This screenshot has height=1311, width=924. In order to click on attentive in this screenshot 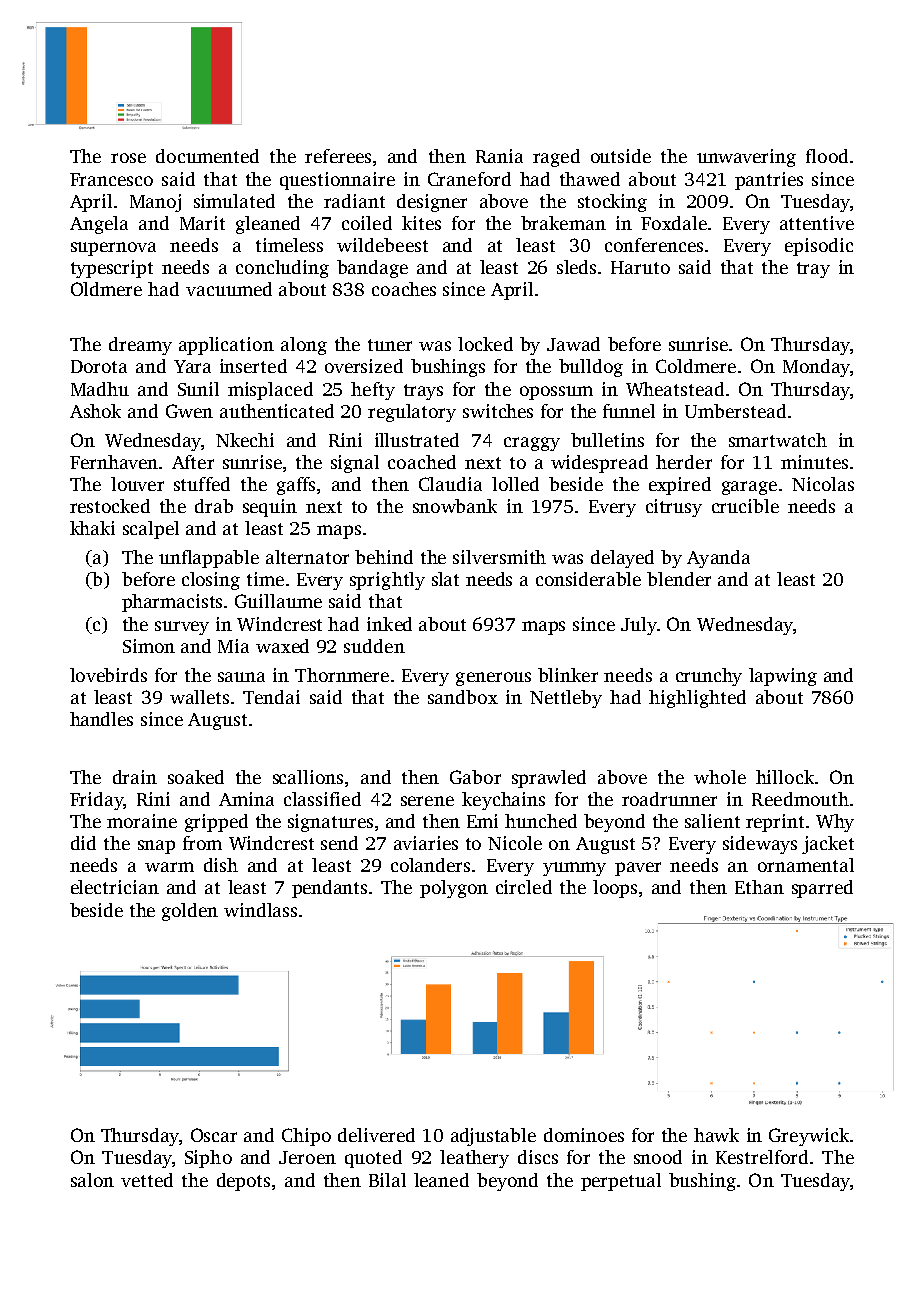, I will do `click(817, 223)`.
